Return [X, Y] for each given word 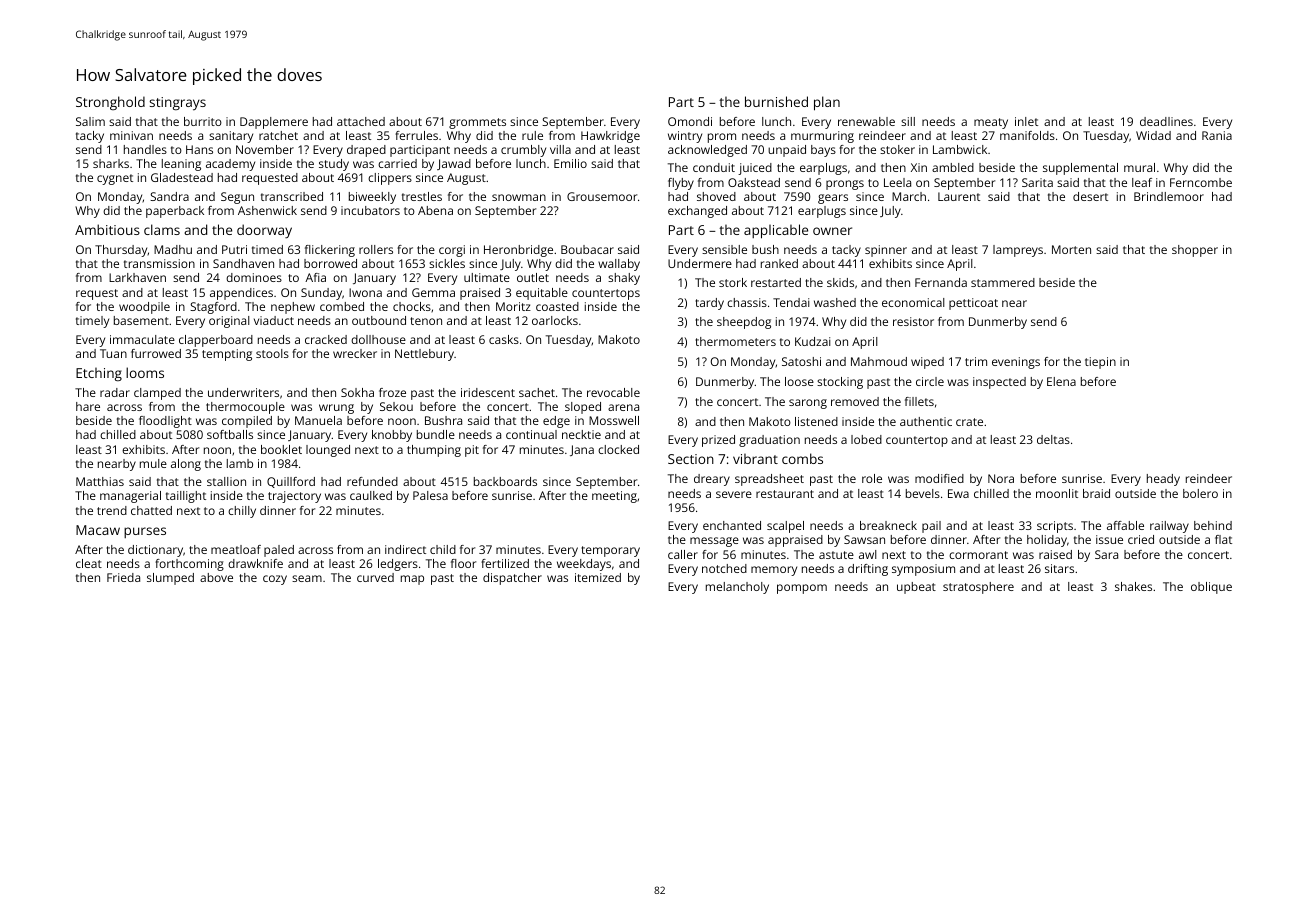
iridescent [488, 392]
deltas [1053, 439]
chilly [242, 512]
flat [1223, 539]
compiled [247, 422]
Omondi [690, 121]
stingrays [177, 104]
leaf [1142, 182]
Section [691, 459]
